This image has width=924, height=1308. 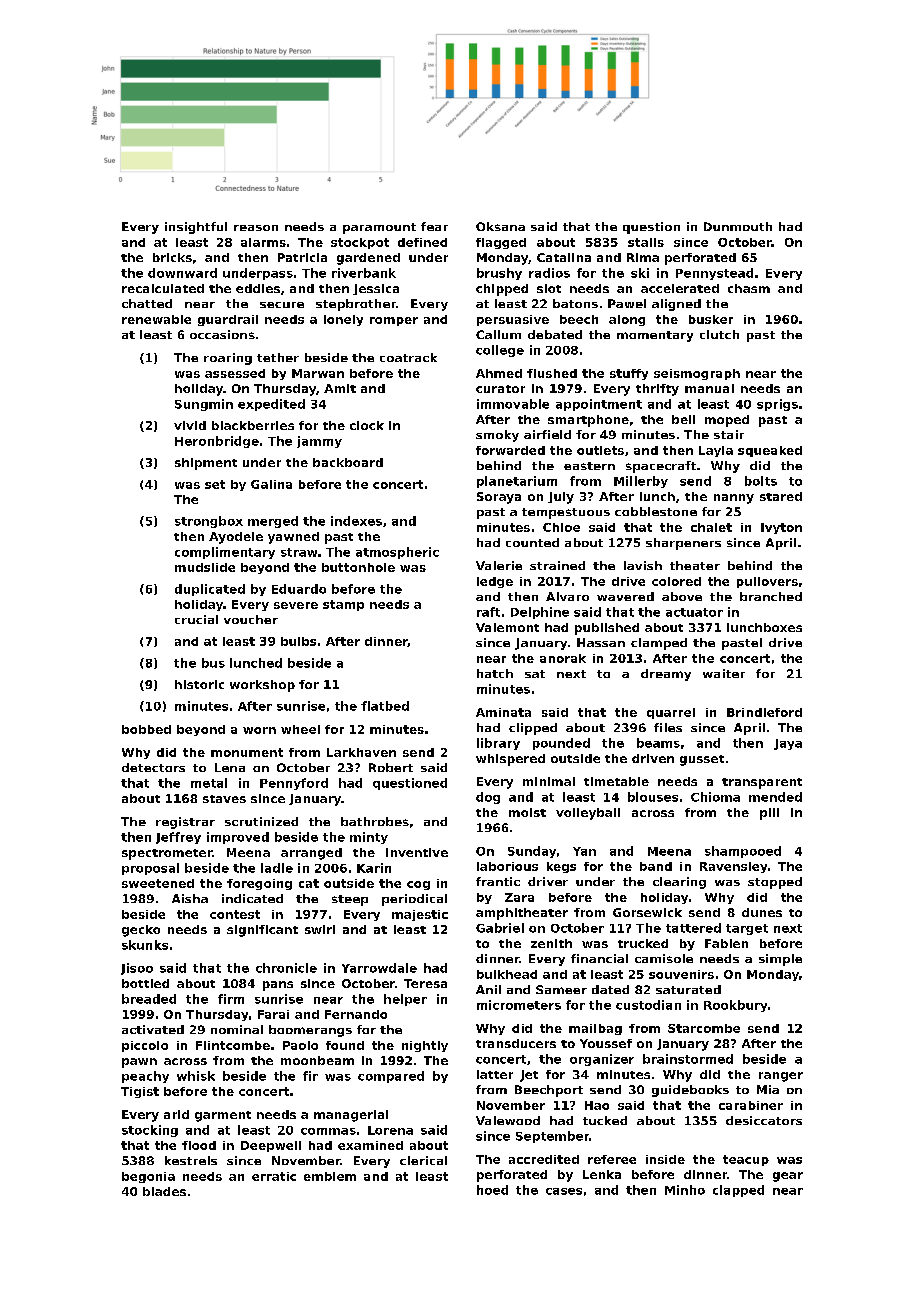 What do you see at coordinates (343, 605) in the image?
I see `stamp` at bounding box center [343, 605].
